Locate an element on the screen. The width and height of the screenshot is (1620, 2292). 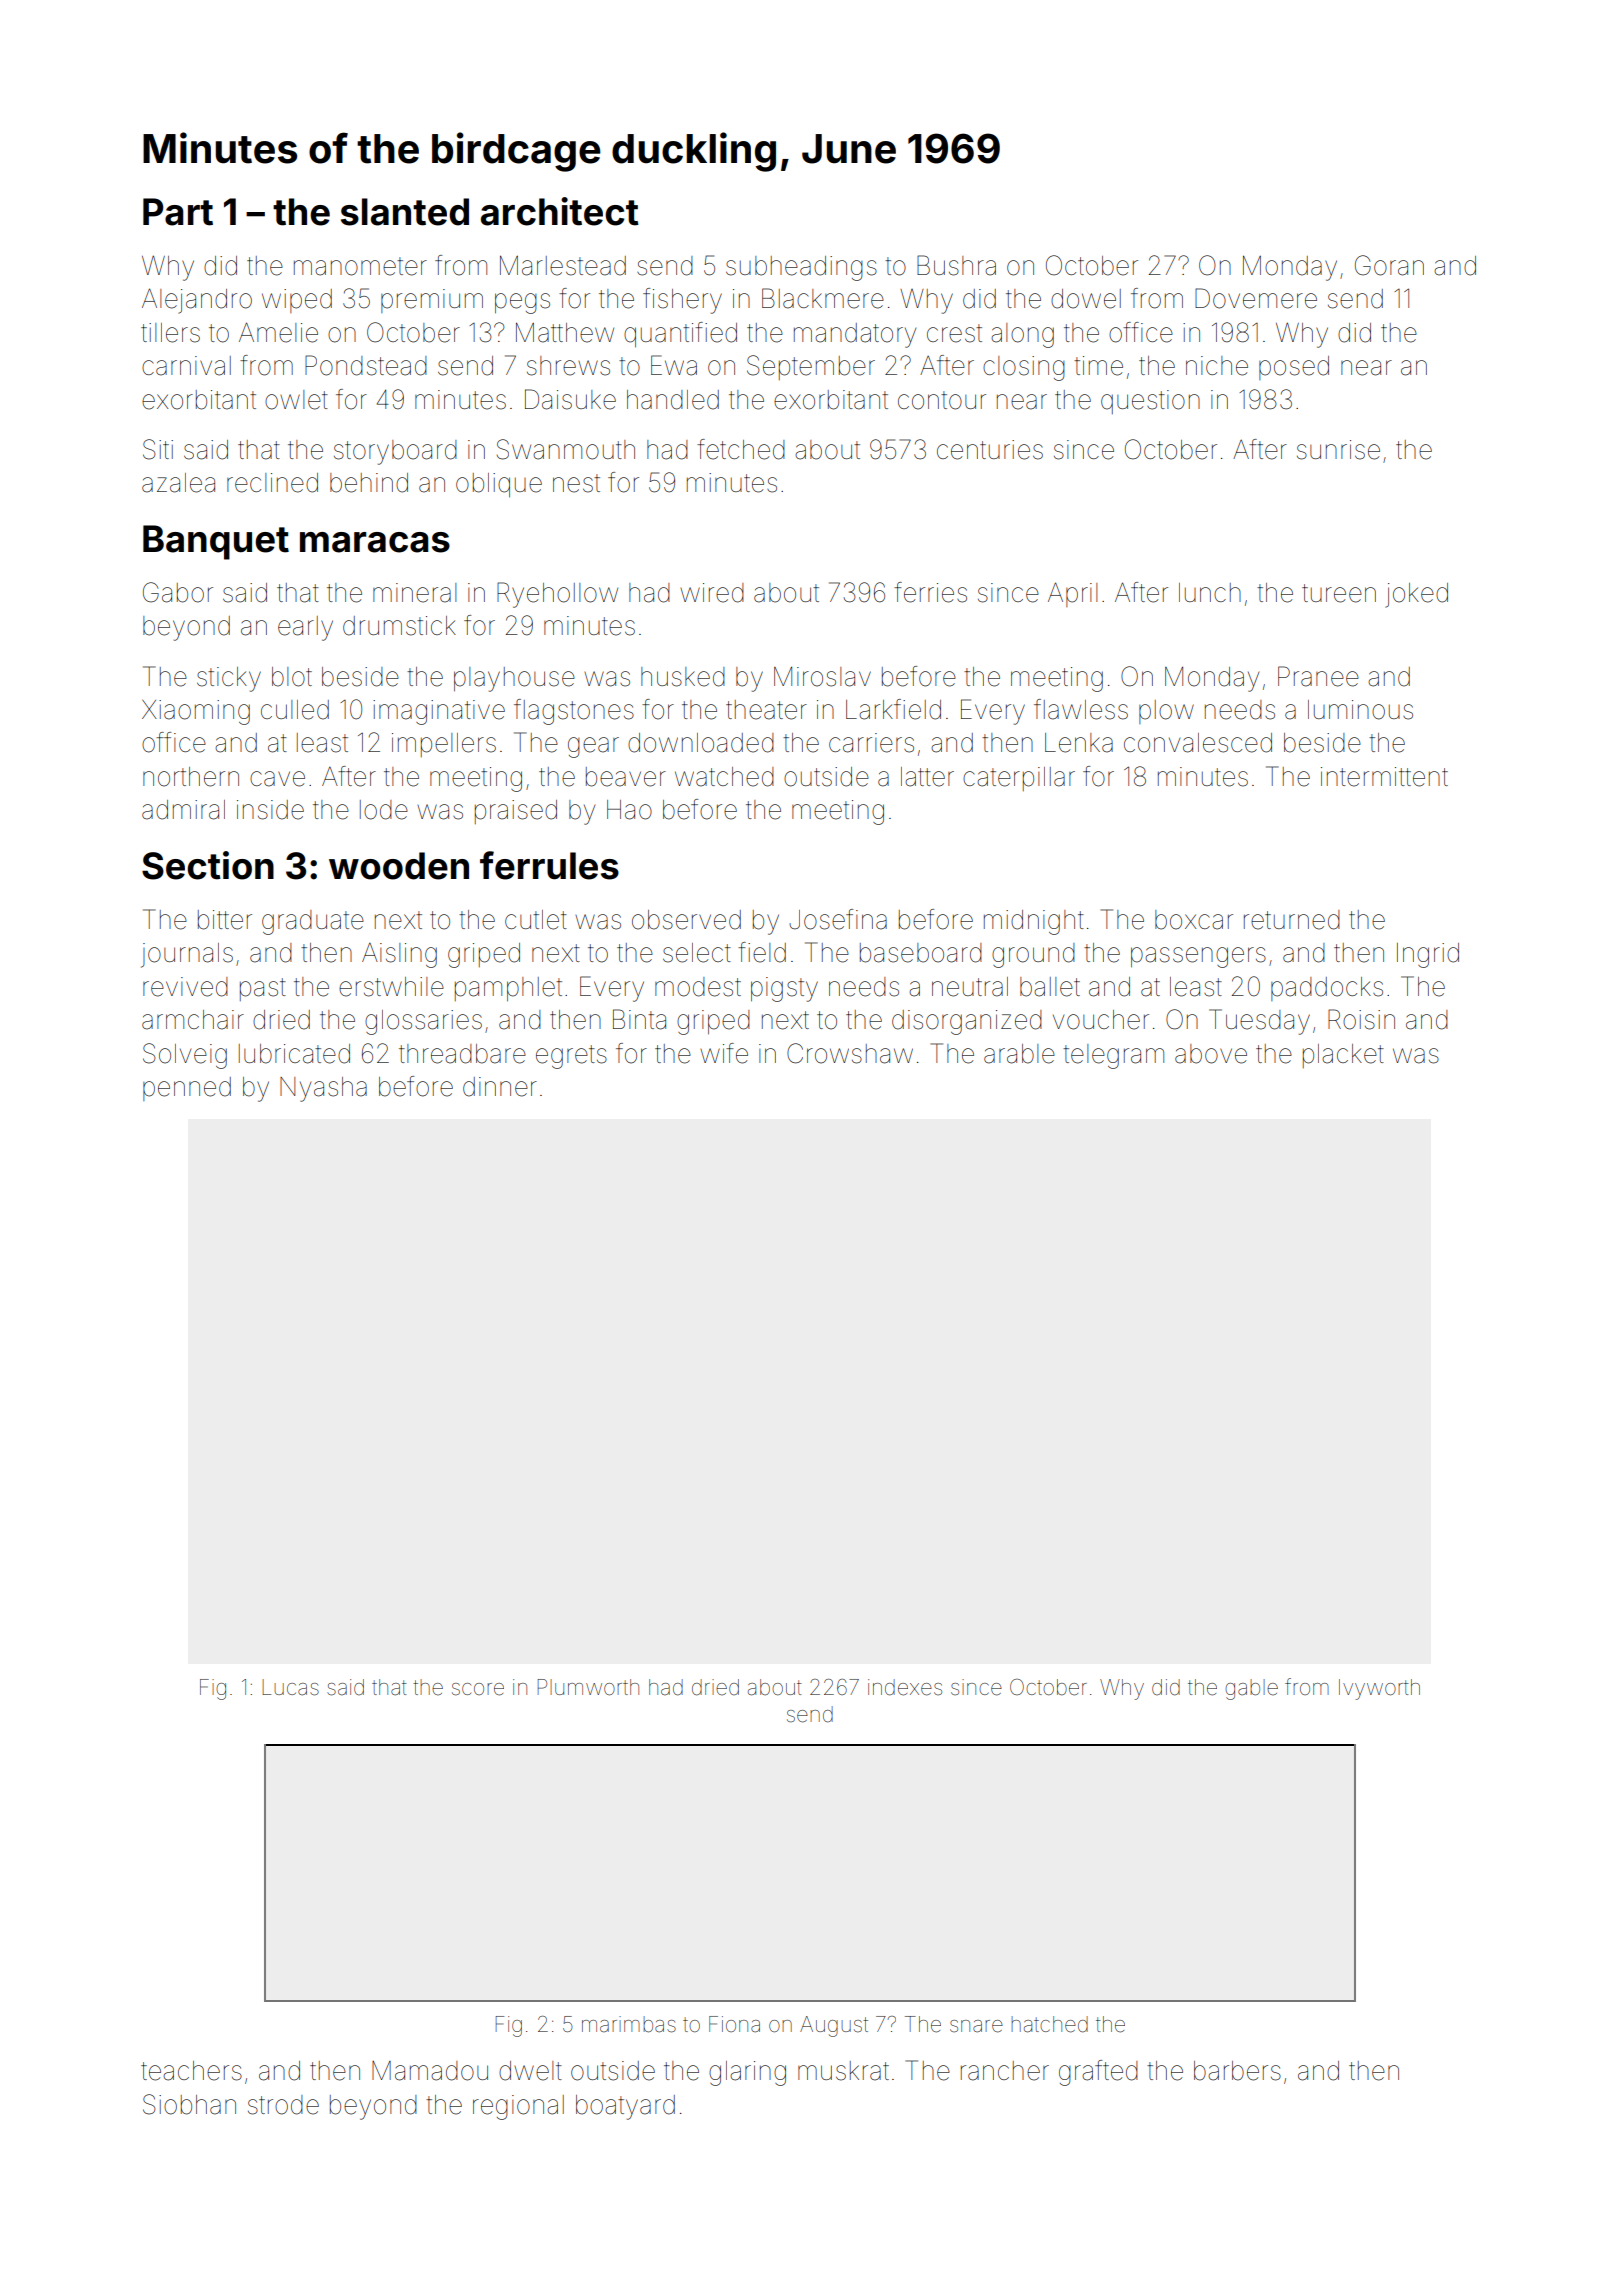
score is located at coordinates (478, 1689).
